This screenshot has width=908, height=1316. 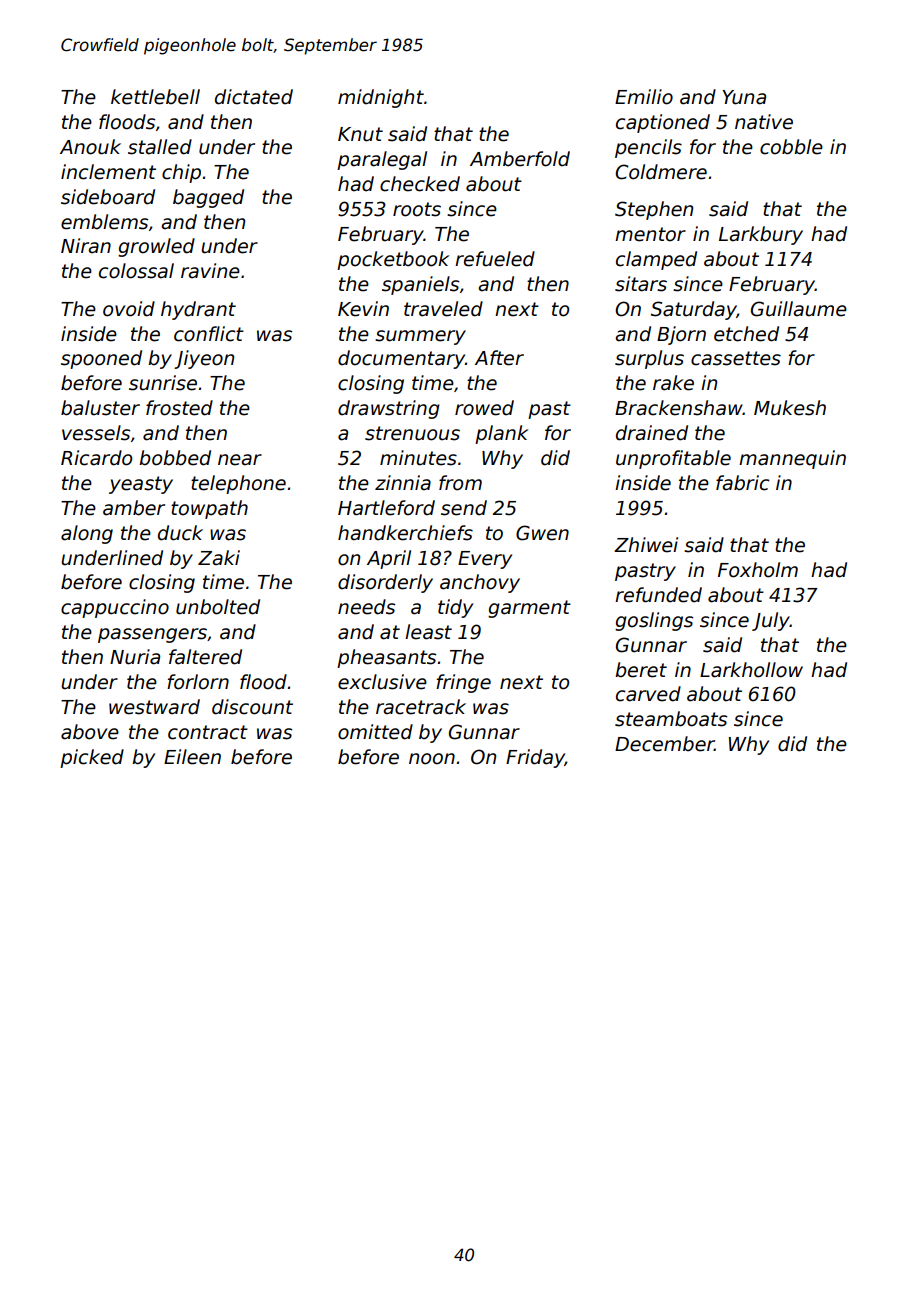 What do you see at coordinates (499, 358) in the screenshot?
I see `After` at bounding box center [499, 358].
